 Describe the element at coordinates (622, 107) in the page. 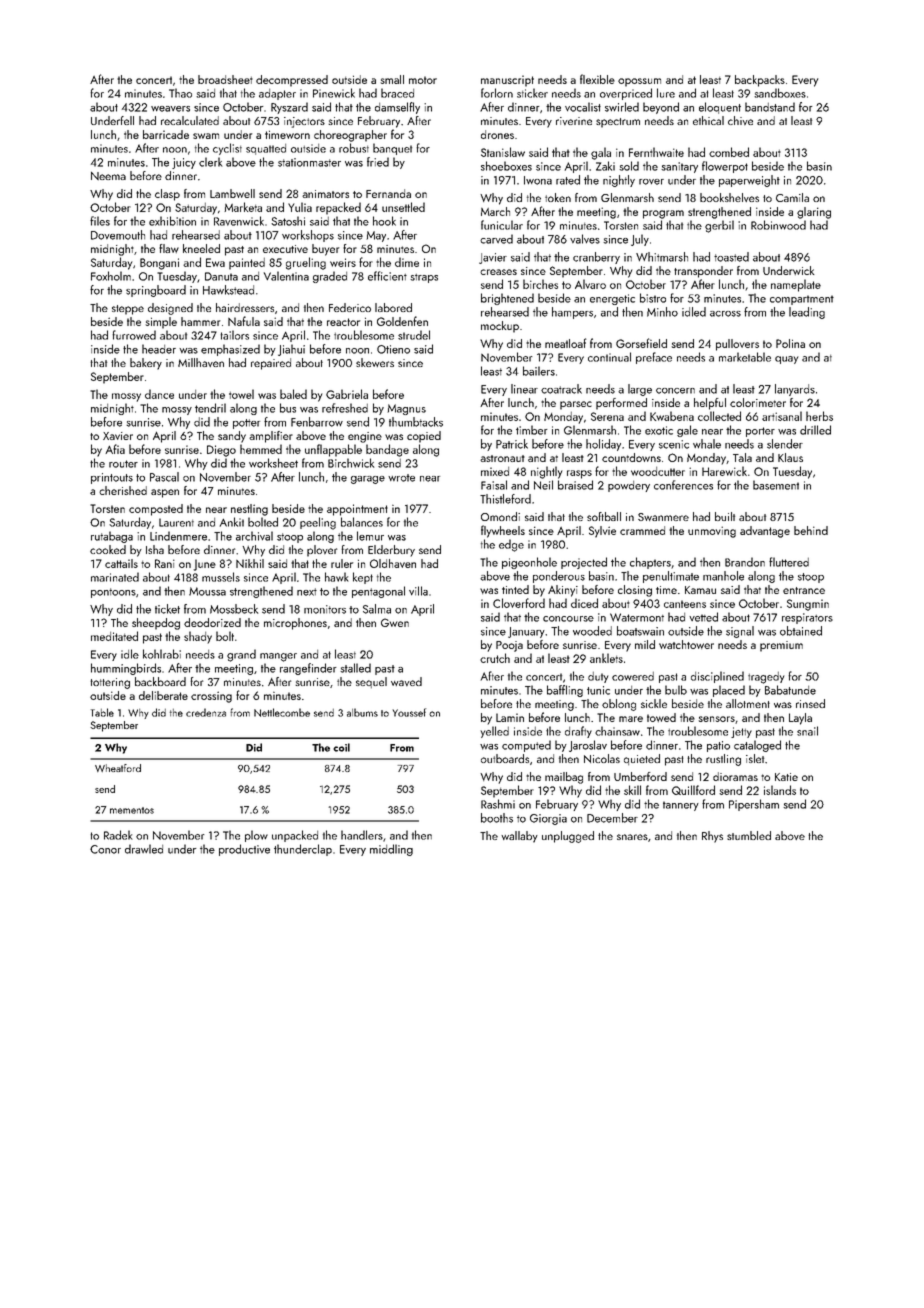

I see `swirled` at that location.
